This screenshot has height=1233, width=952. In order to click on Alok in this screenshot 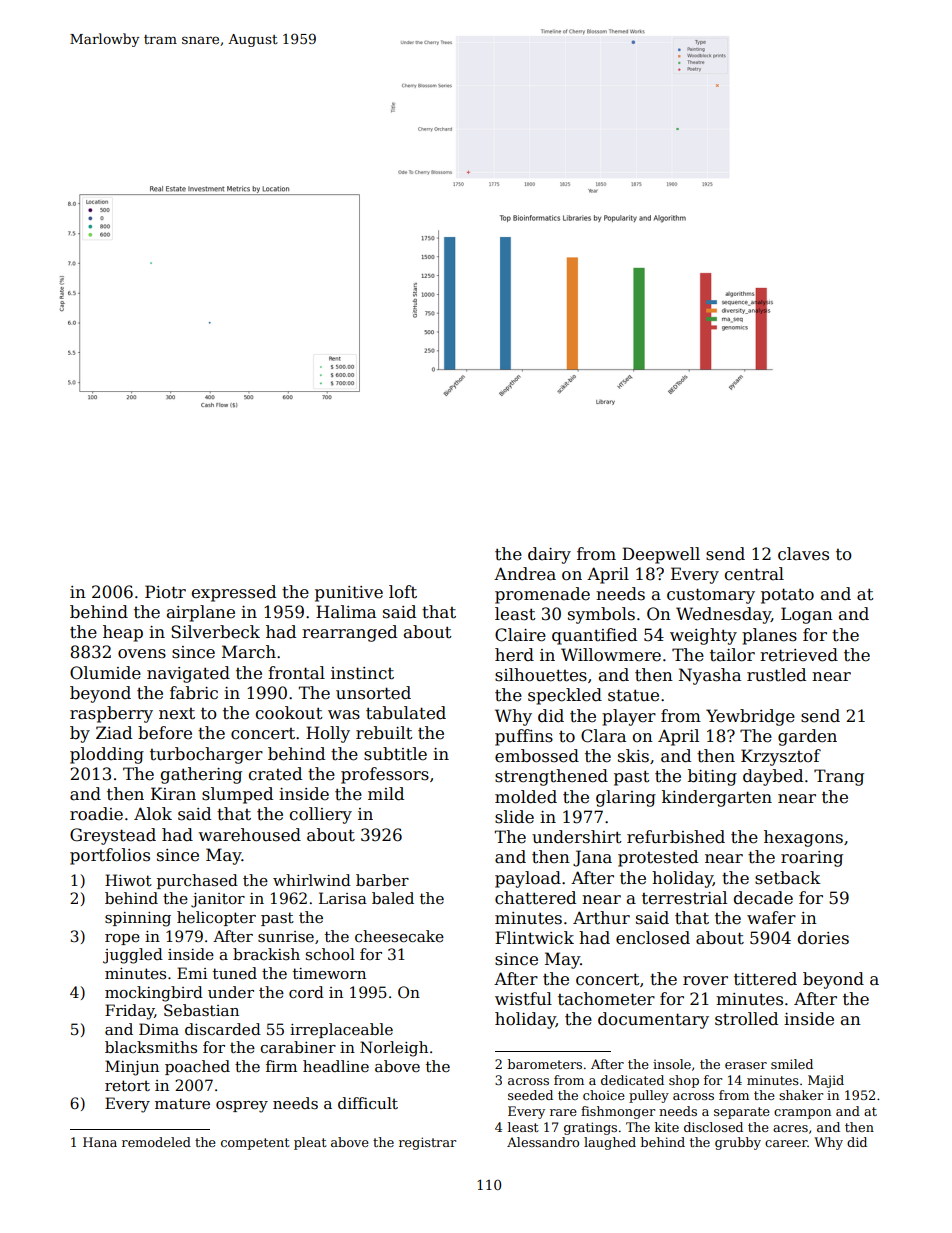, I will do `click(153, 814)`.
